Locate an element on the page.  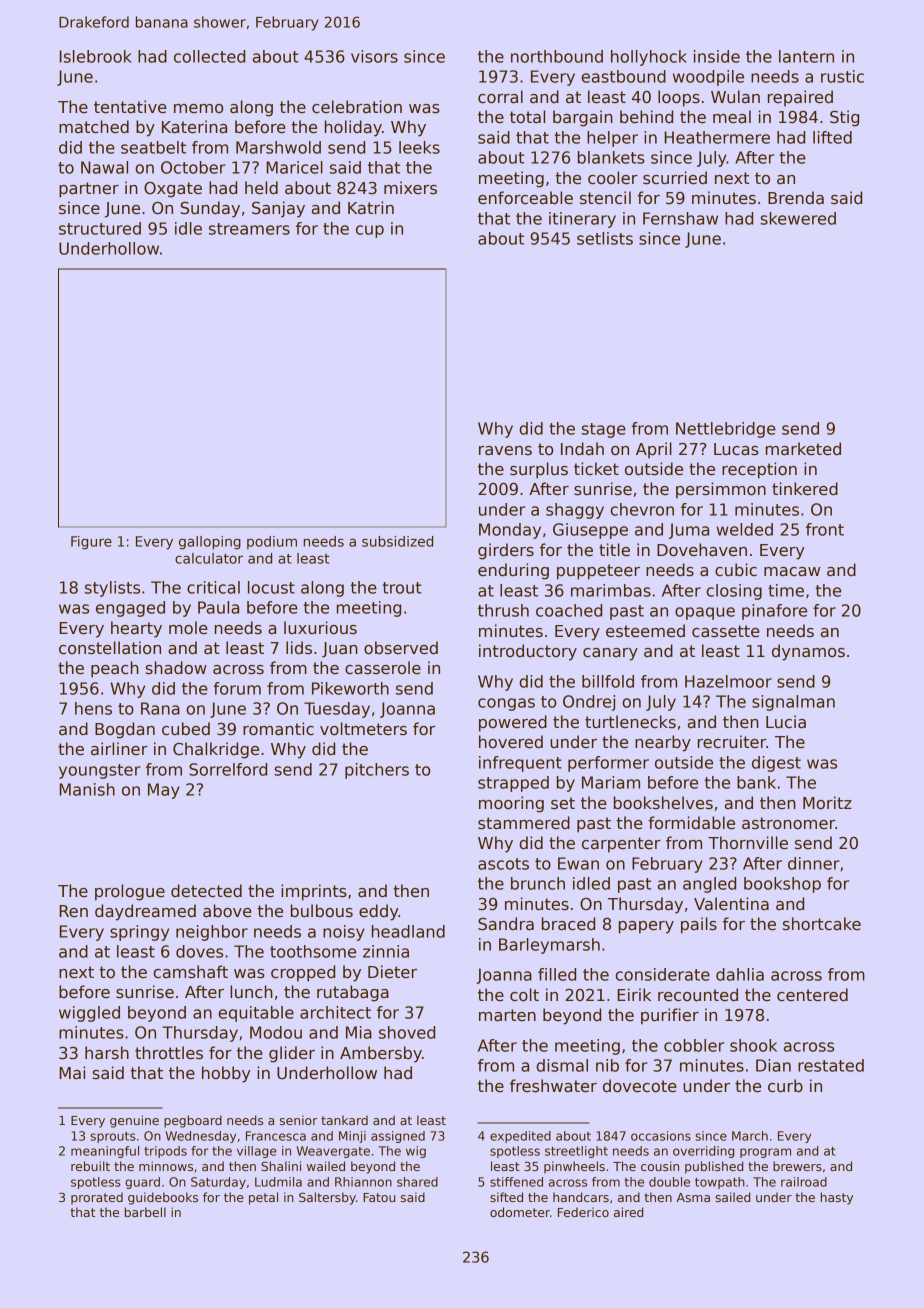
stage is located at coordinates (604, 430).
